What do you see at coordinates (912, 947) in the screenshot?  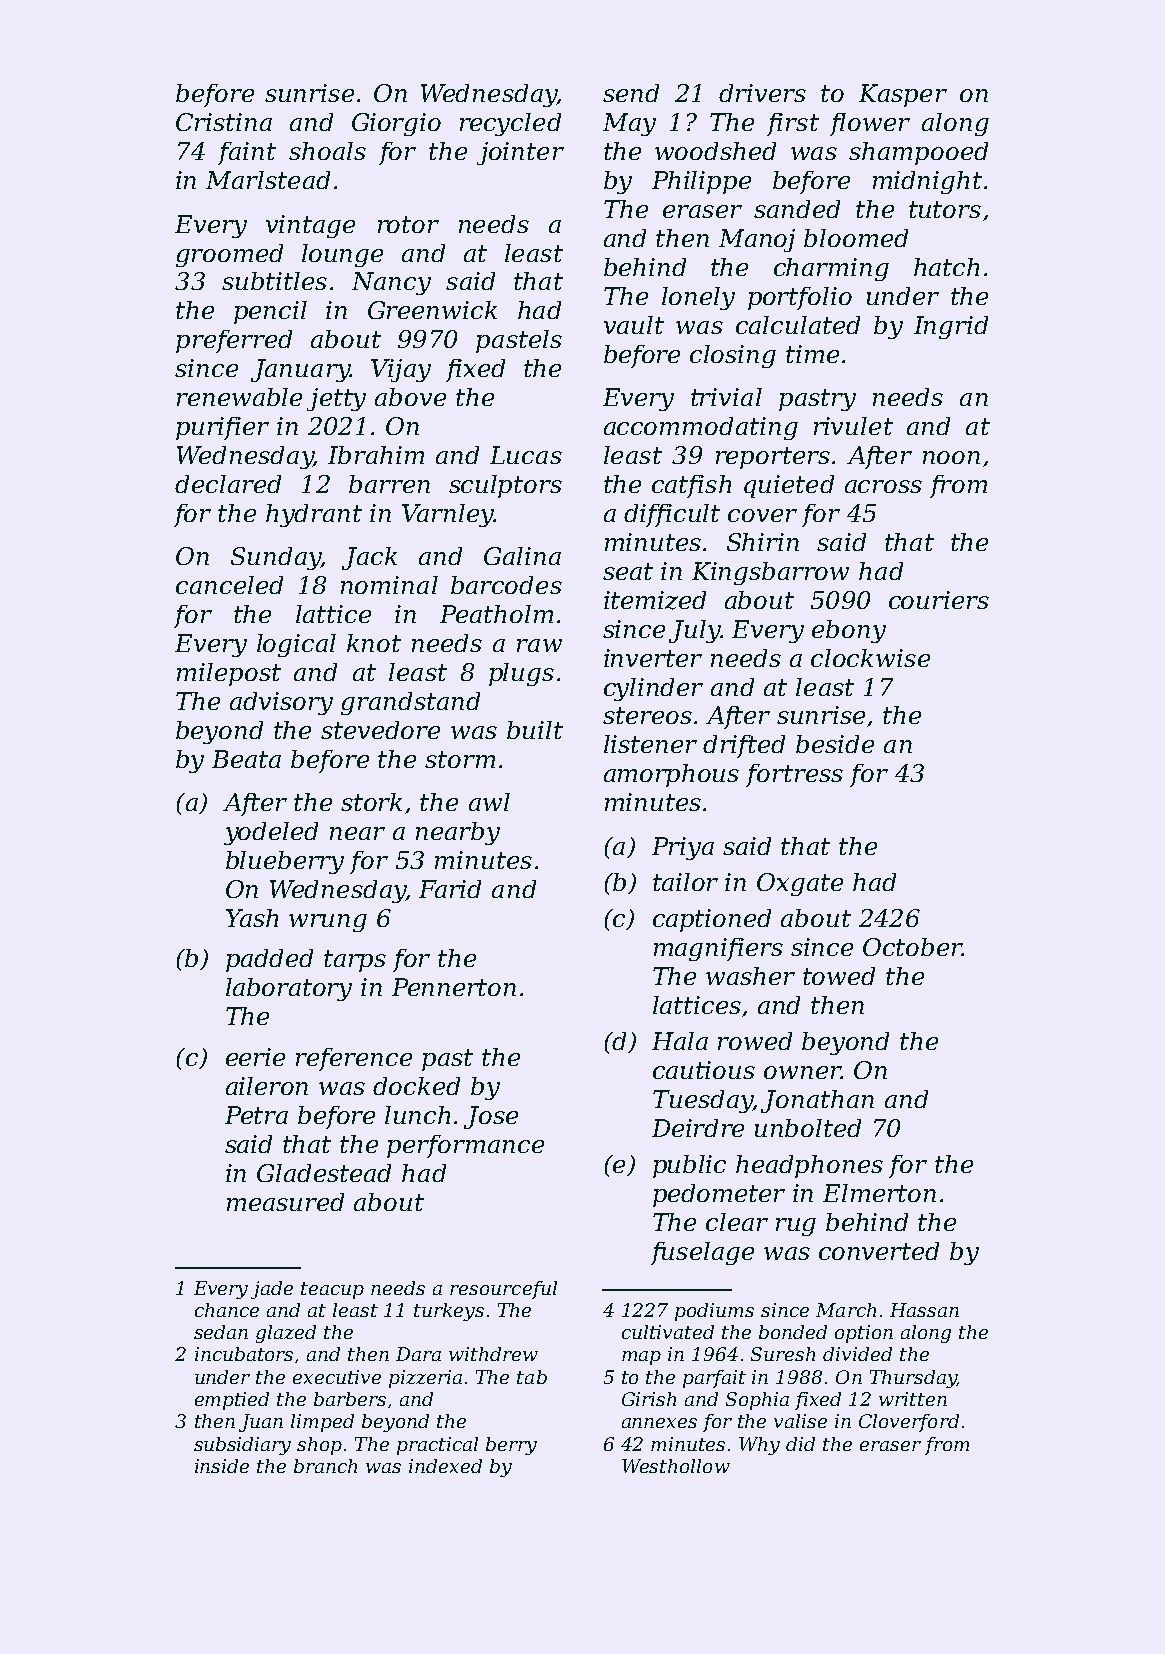 I see `October` at bounding box center [912, 947].
